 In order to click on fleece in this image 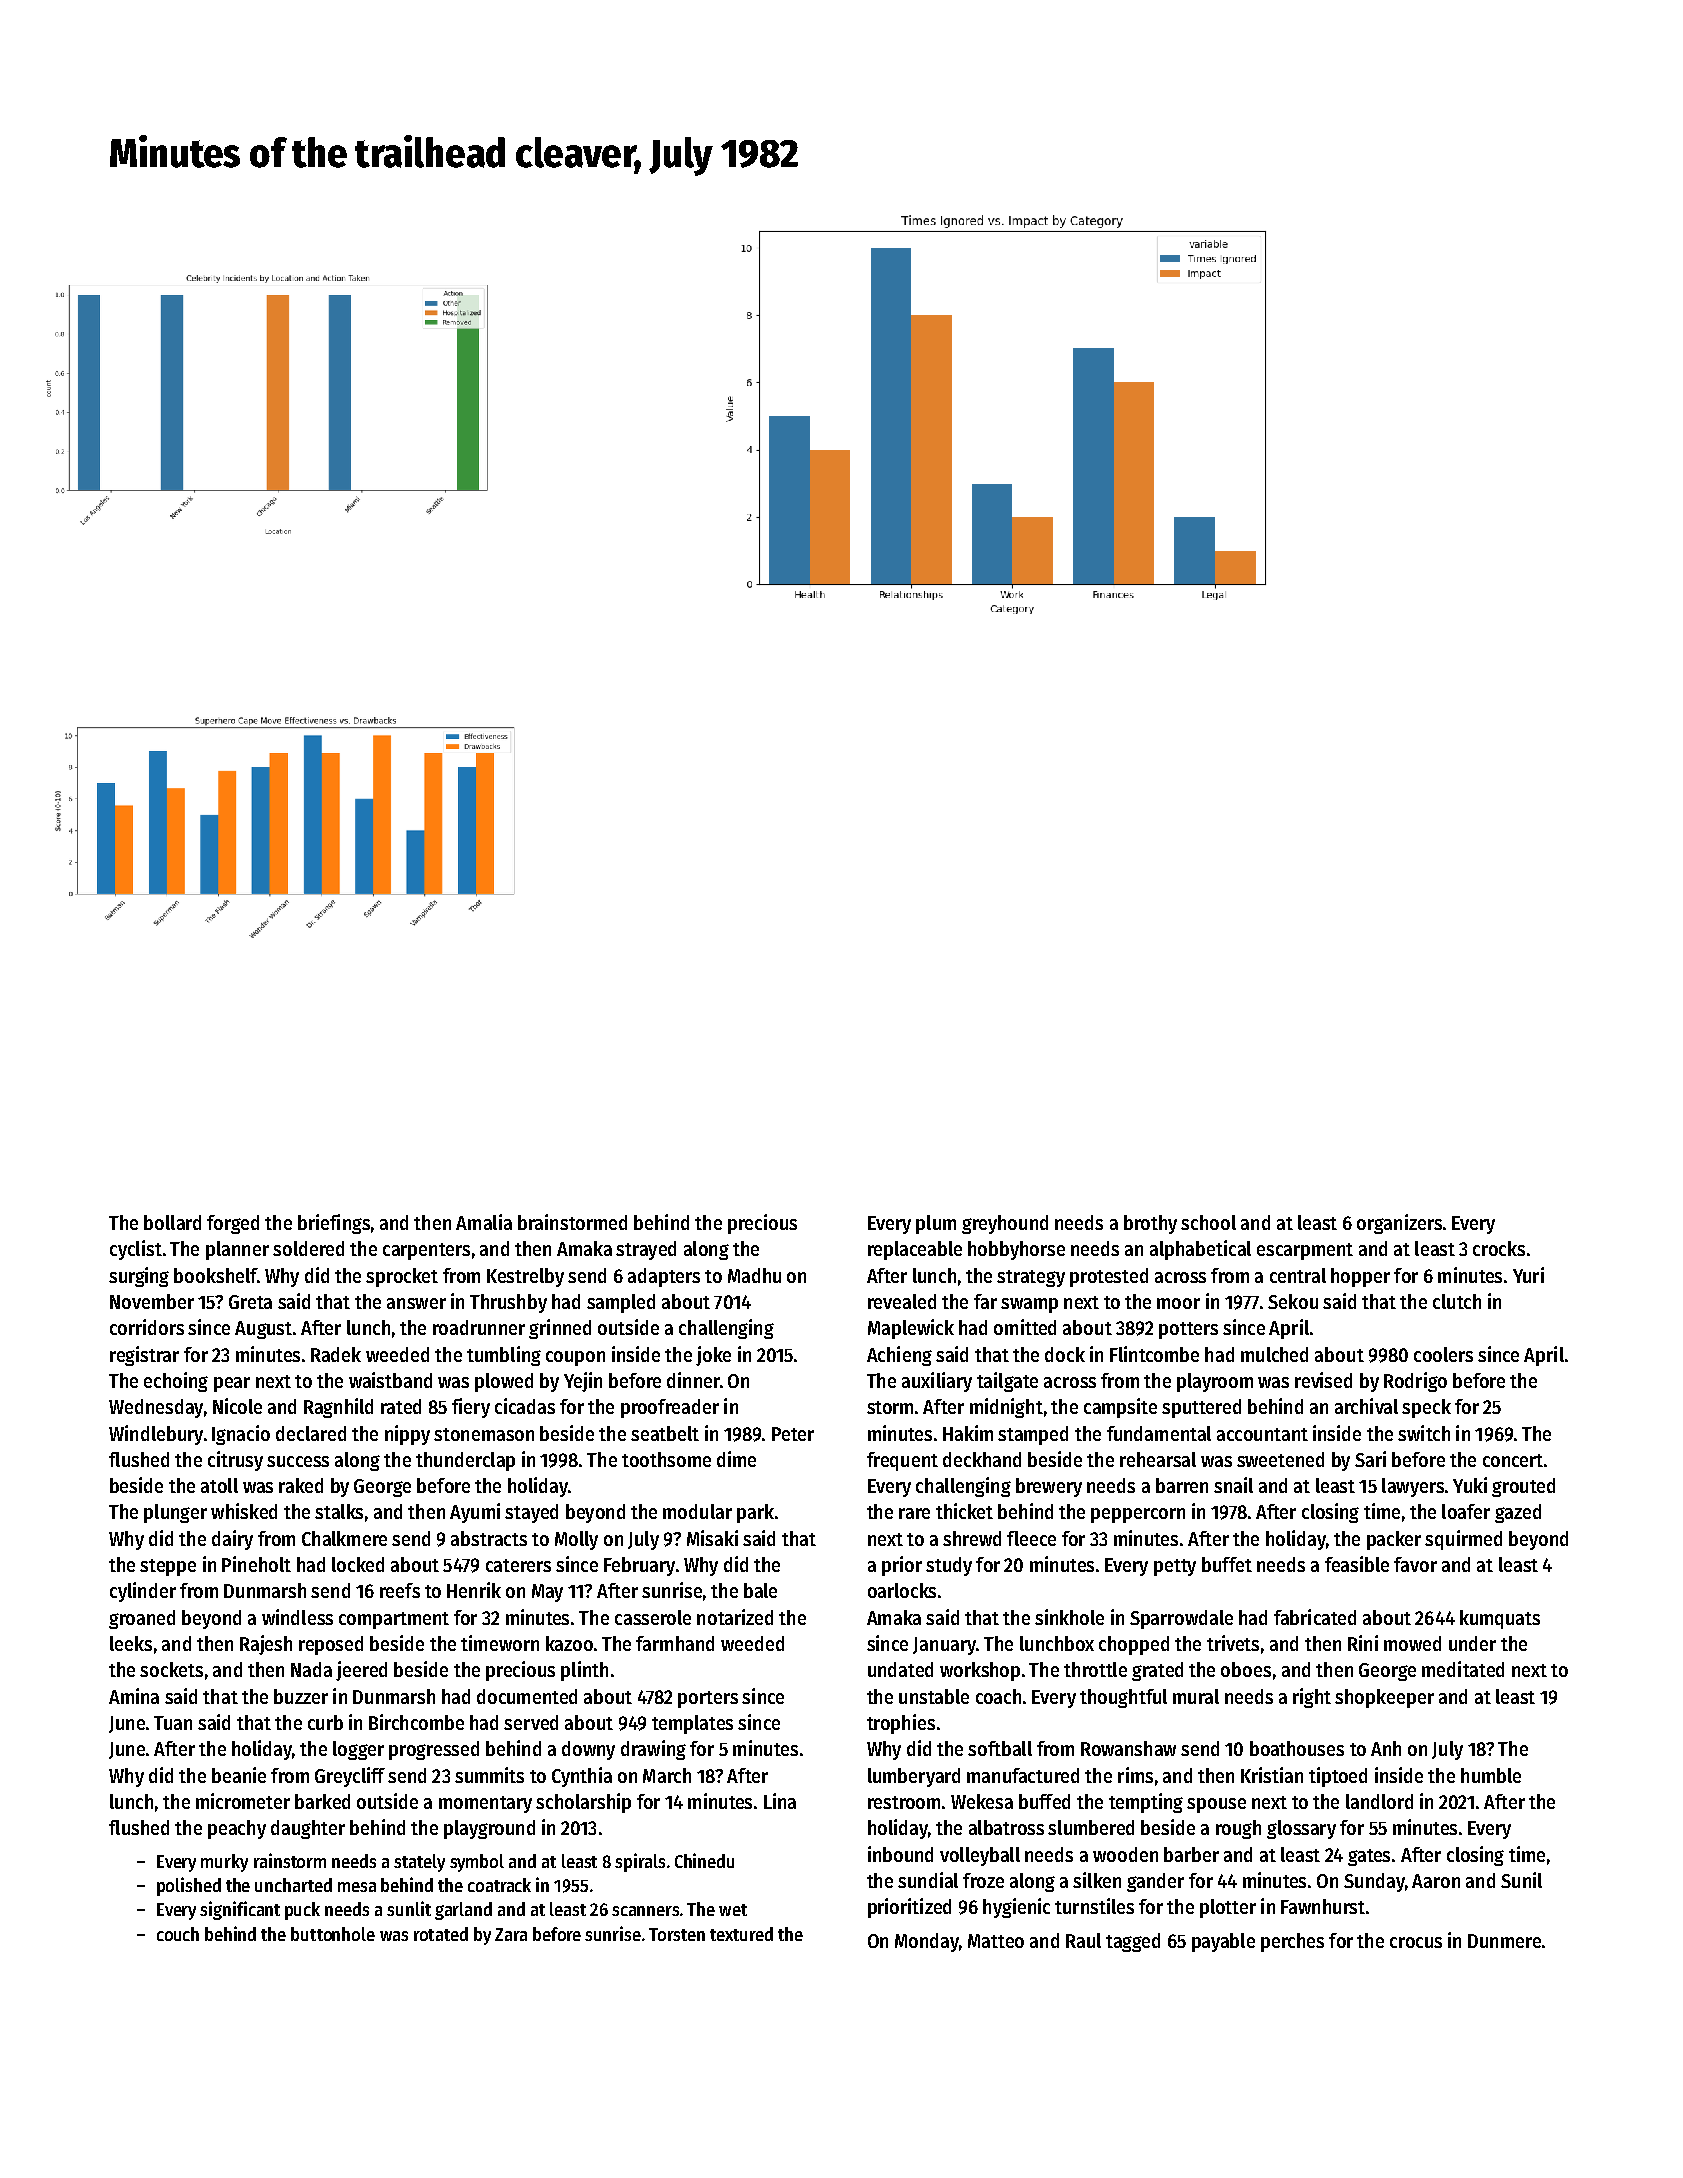, I will do `click(1031, 1538)`.
